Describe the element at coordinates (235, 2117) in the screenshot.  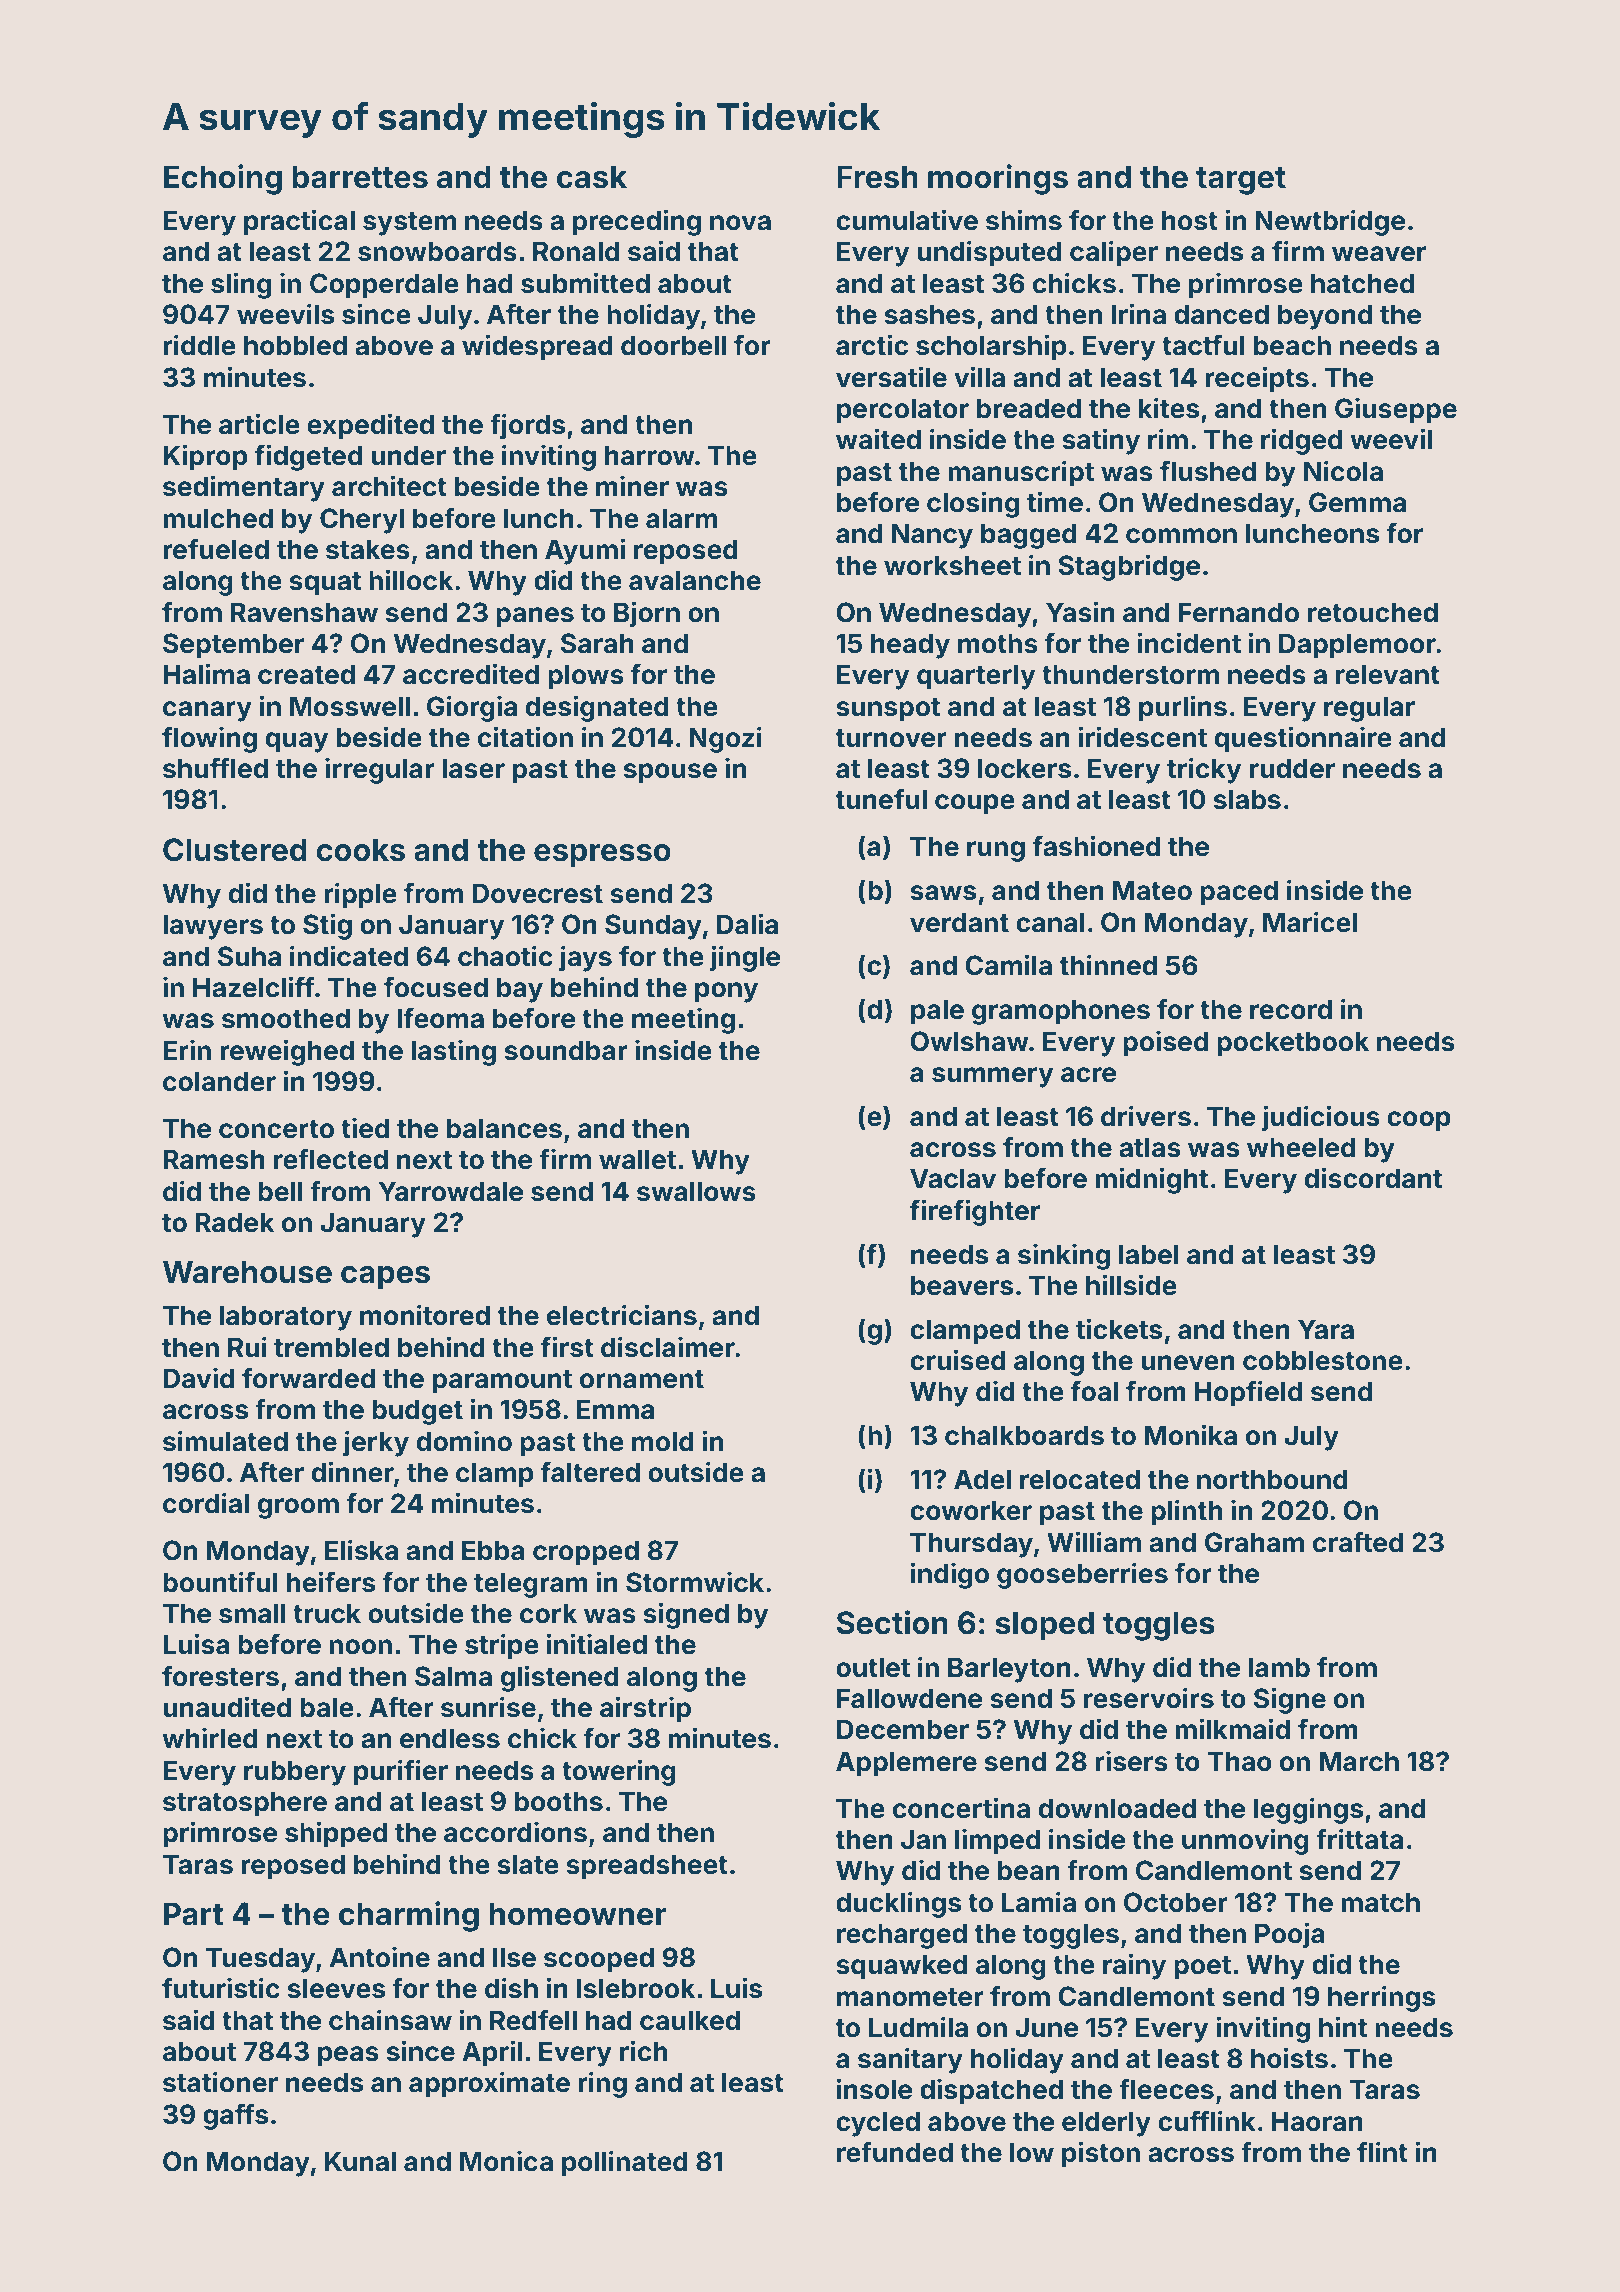
I see `gaffs` at that location.
